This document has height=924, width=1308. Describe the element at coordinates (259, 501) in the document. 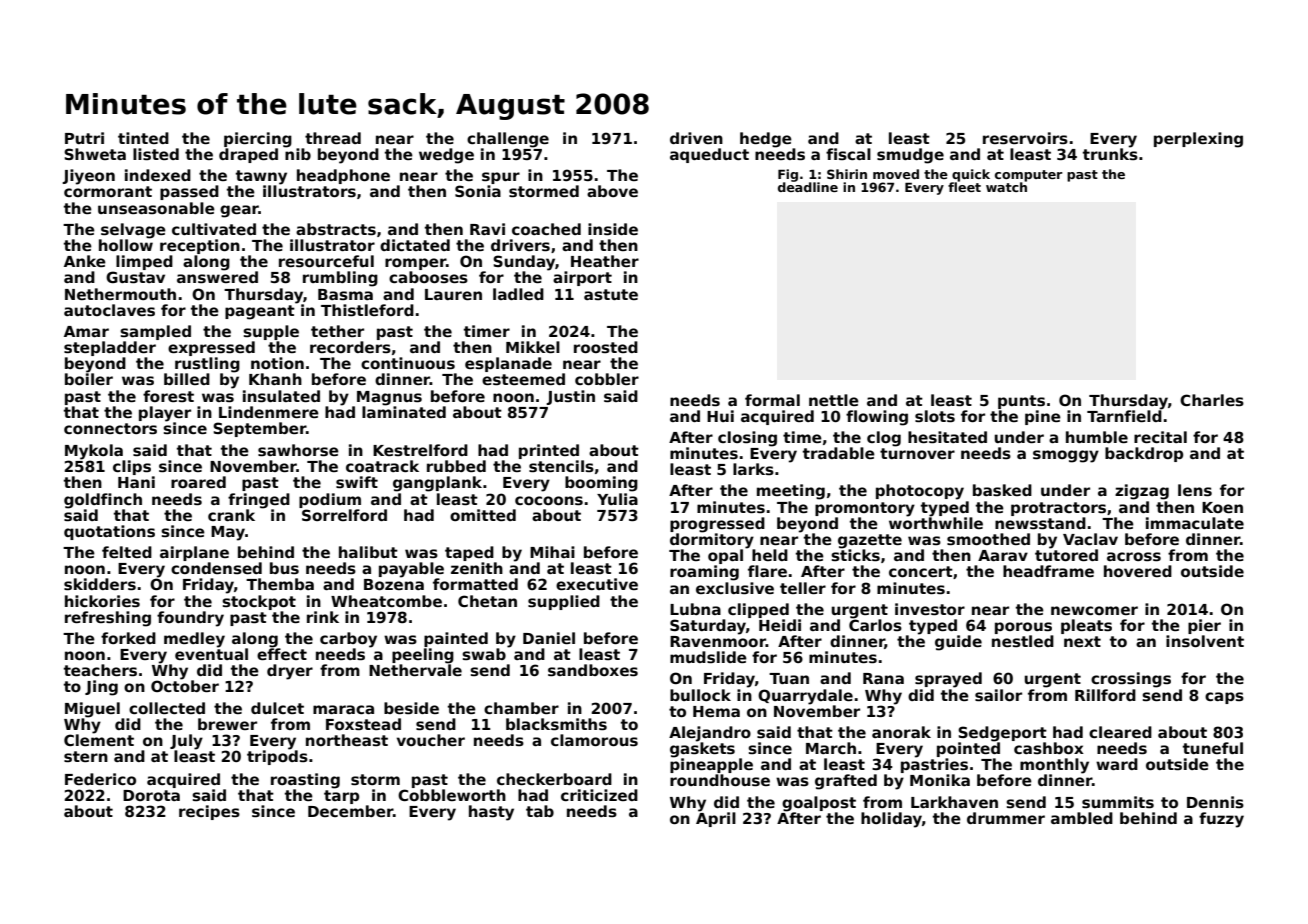

I see `fringed` at that location.
